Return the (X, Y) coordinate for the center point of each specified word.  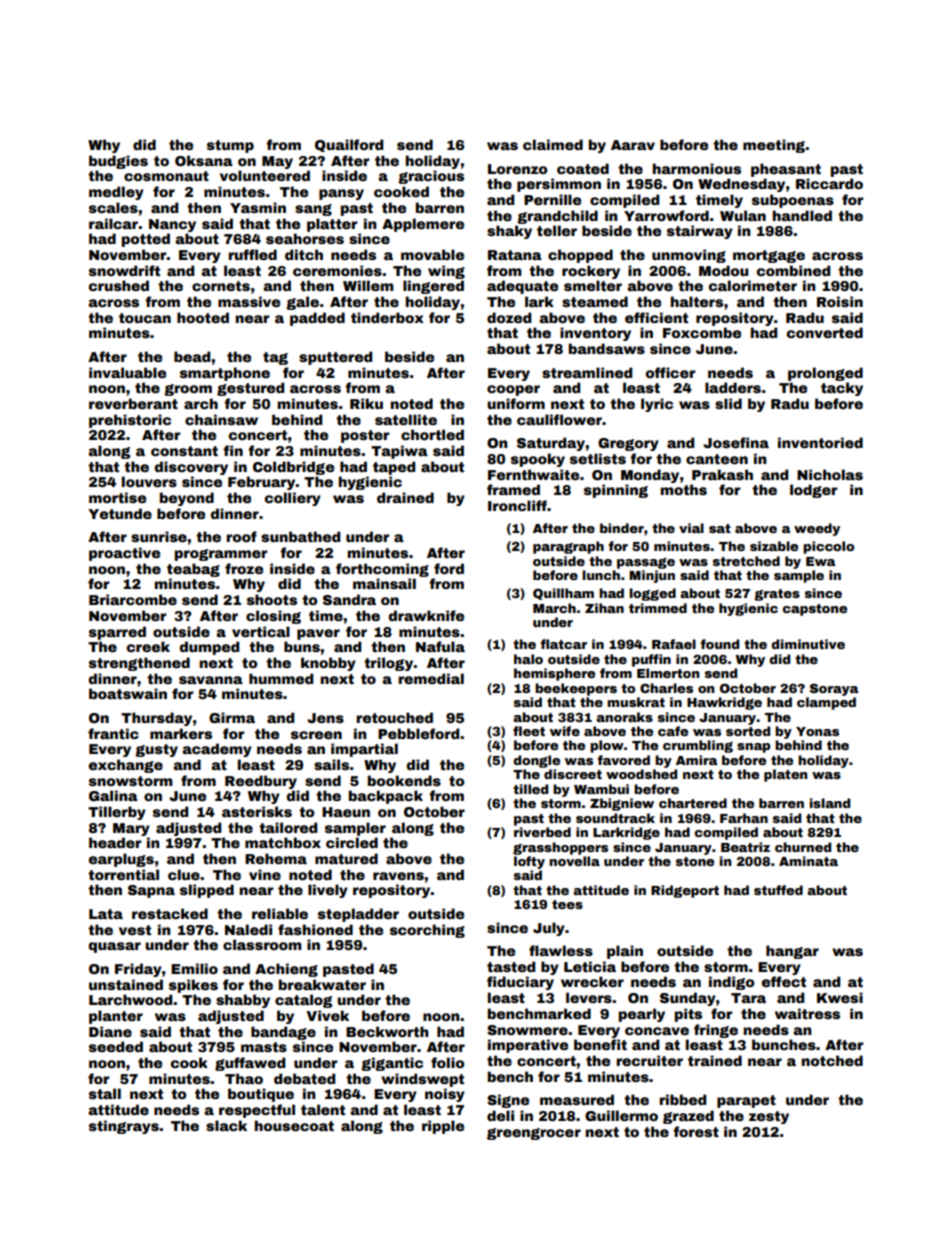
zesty (769, 1117)
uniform (516, 403)
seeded (116, 1046)
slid (728, 403)
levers (589, 997)
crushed (119, 285)
